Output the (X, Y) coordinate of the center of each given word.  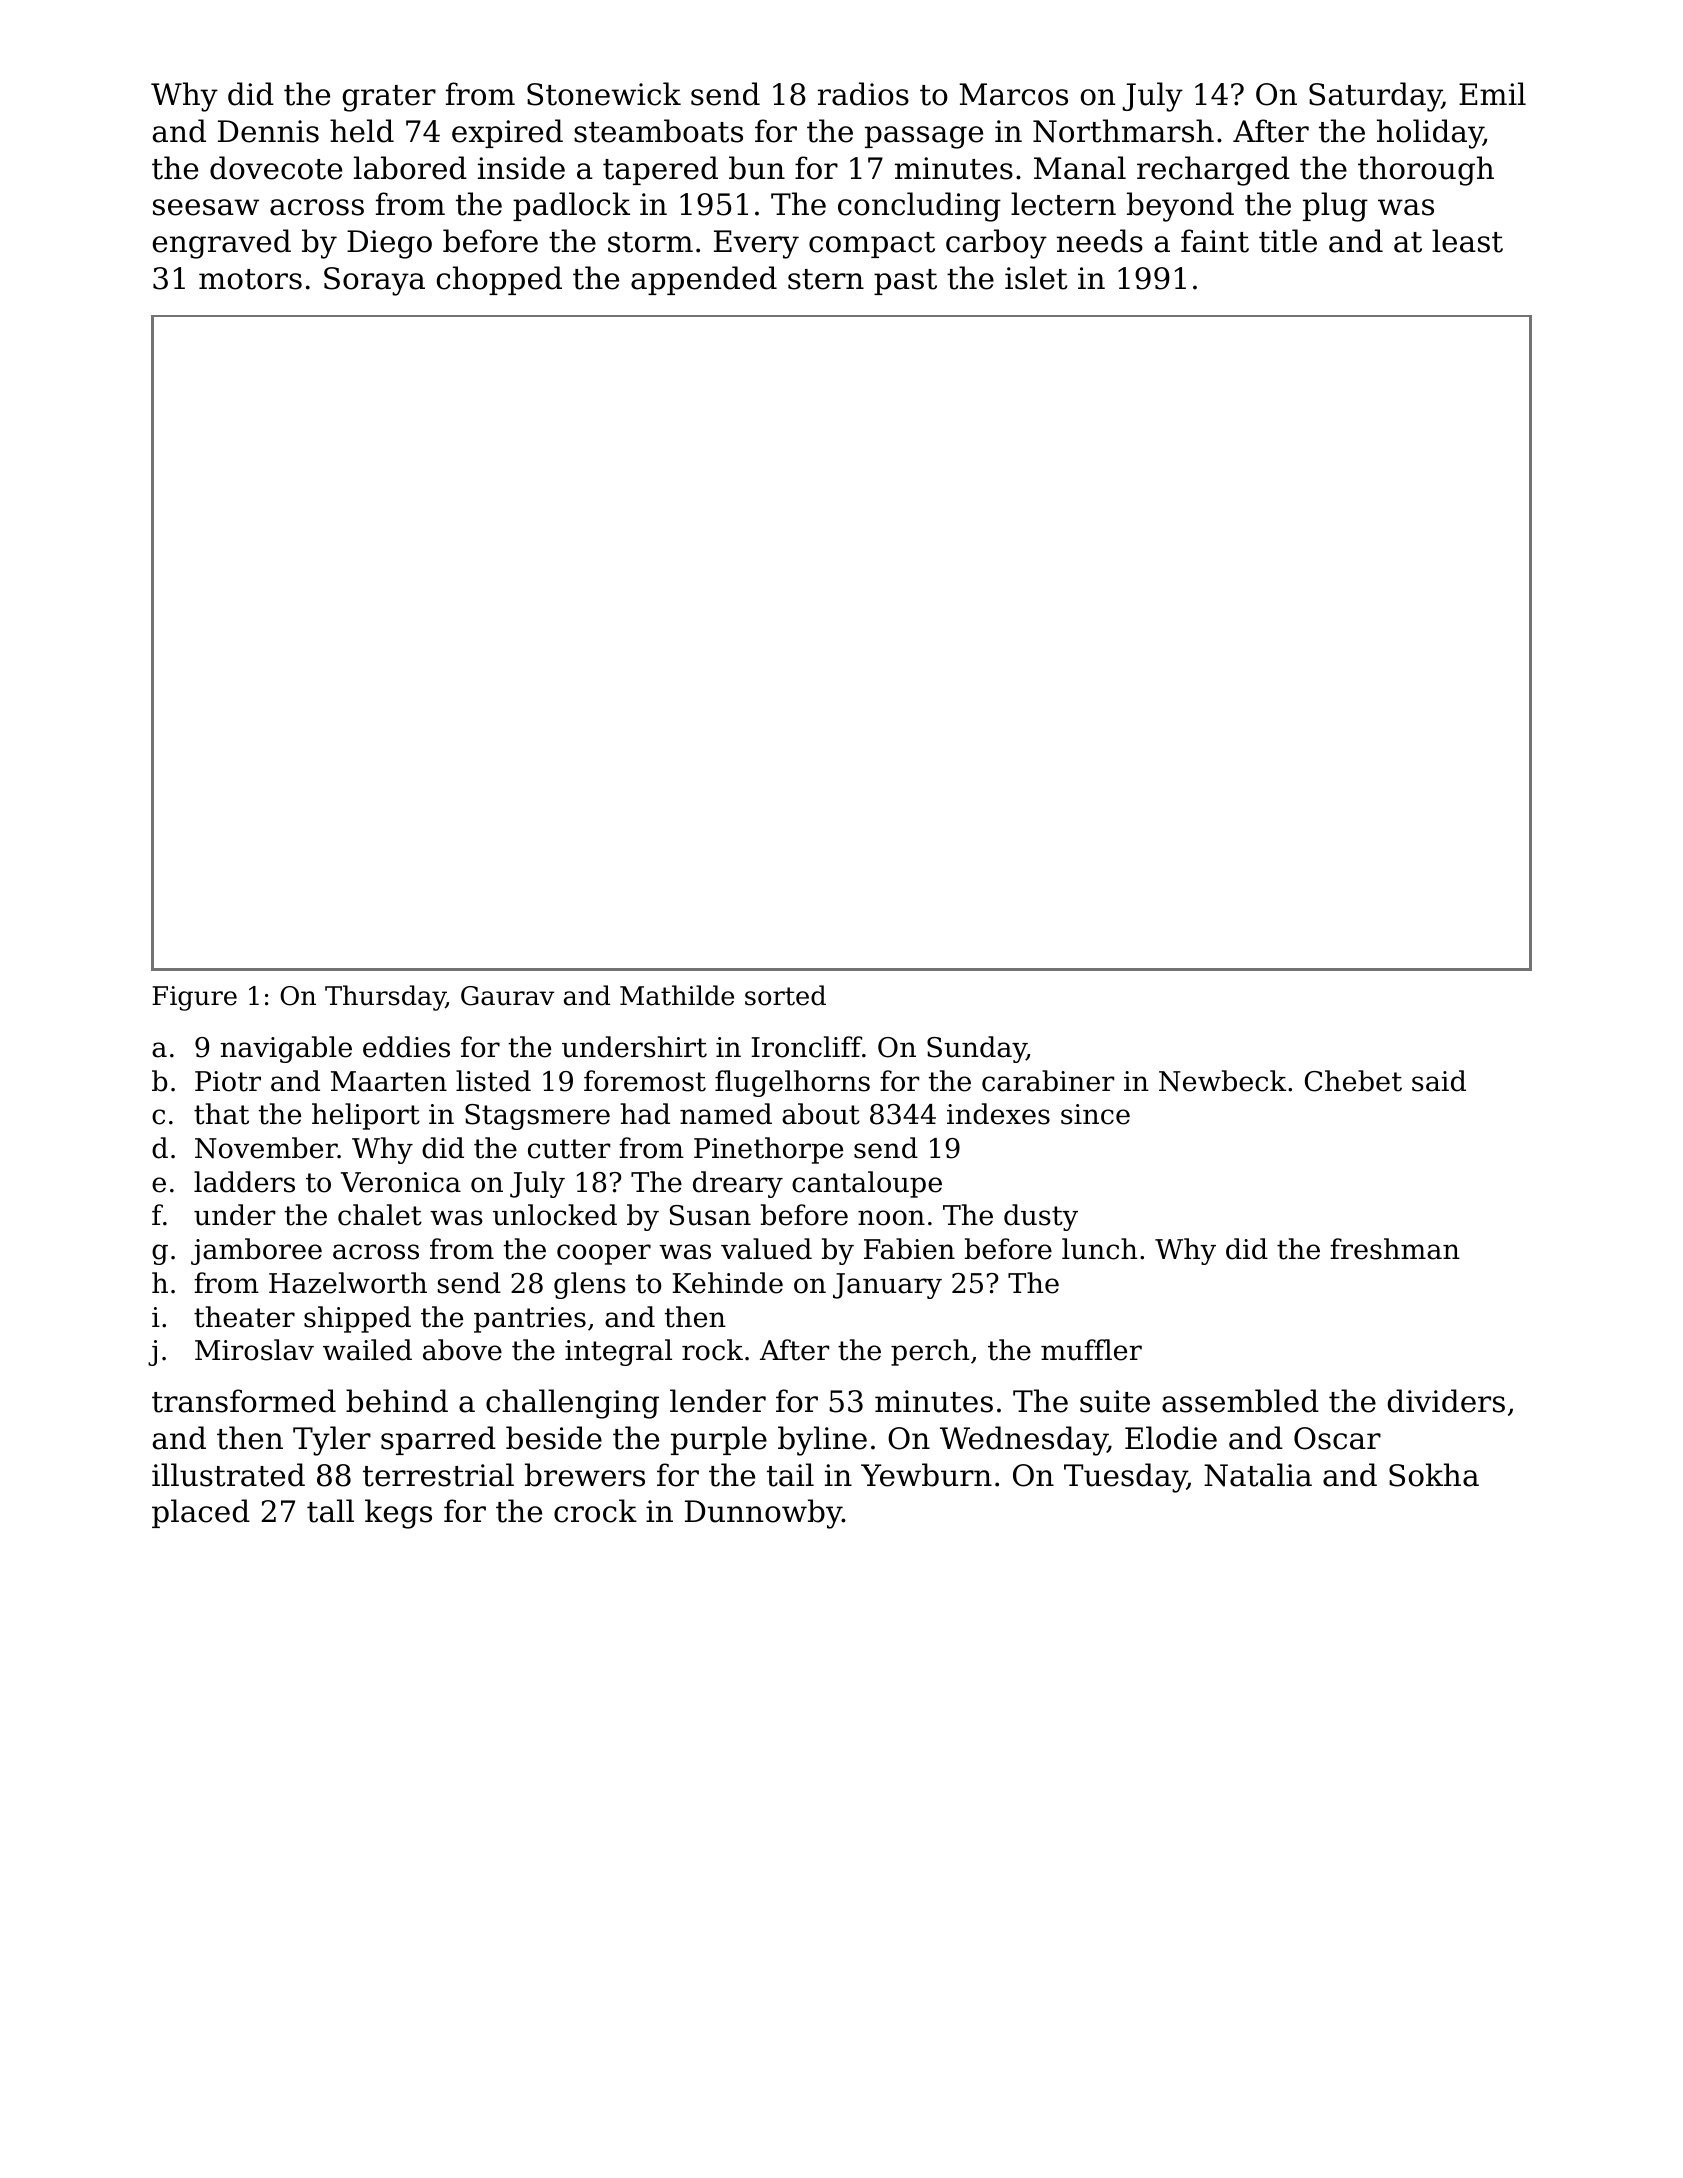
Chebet (1353, 1081)
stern (826, 279)
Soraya (374, 281)
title (1288, 241)
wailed (367, 1350)
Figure (194, 998)
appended (704, 280)
